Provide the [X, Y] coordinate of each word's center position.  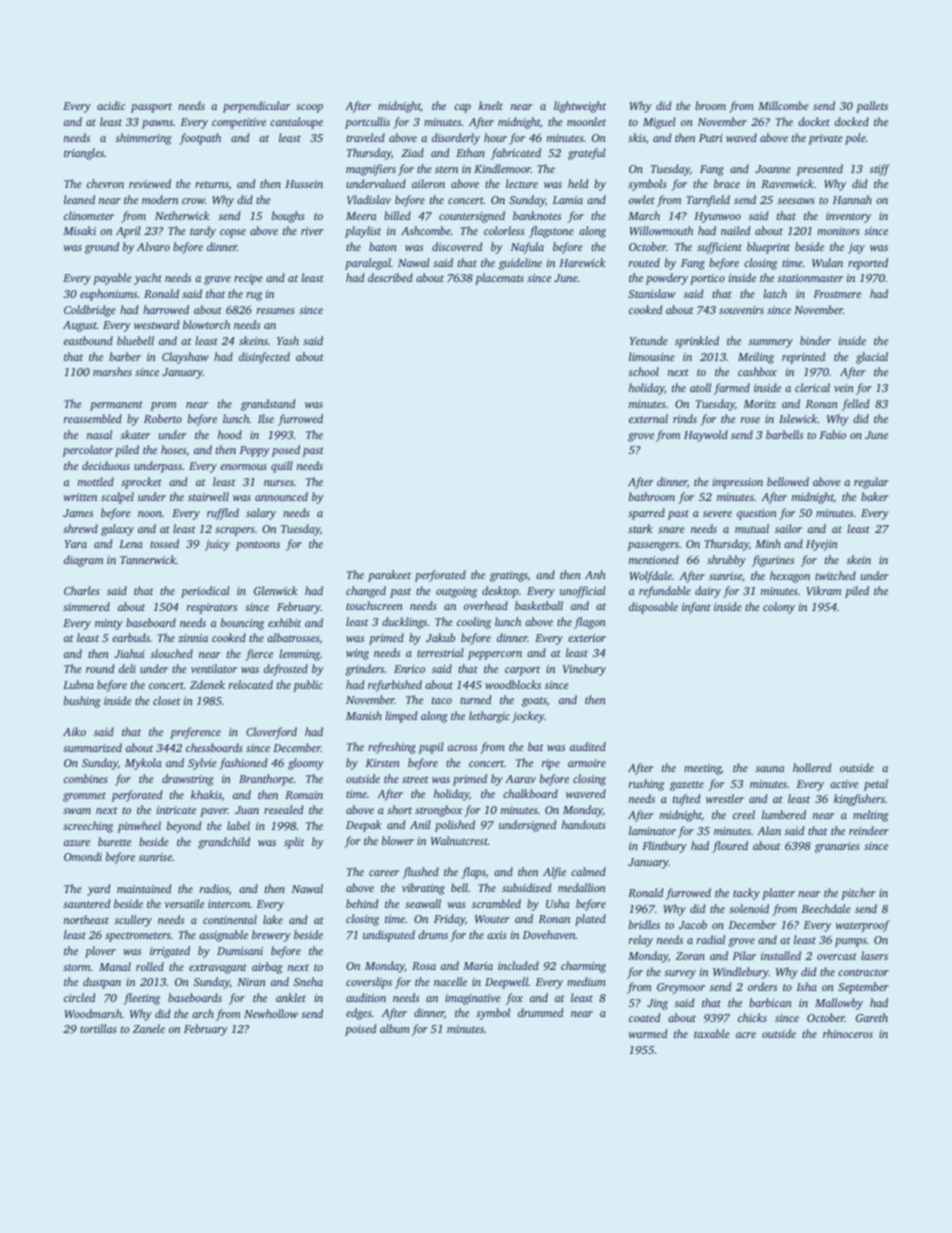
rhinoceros [848, 1033]
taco [442, 700]
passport [151, 108]
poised [360, 1030]
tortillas [98, 1028]
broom [710, 105]
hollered [812, 767]
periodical [205, 592]
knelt [491, 105]
